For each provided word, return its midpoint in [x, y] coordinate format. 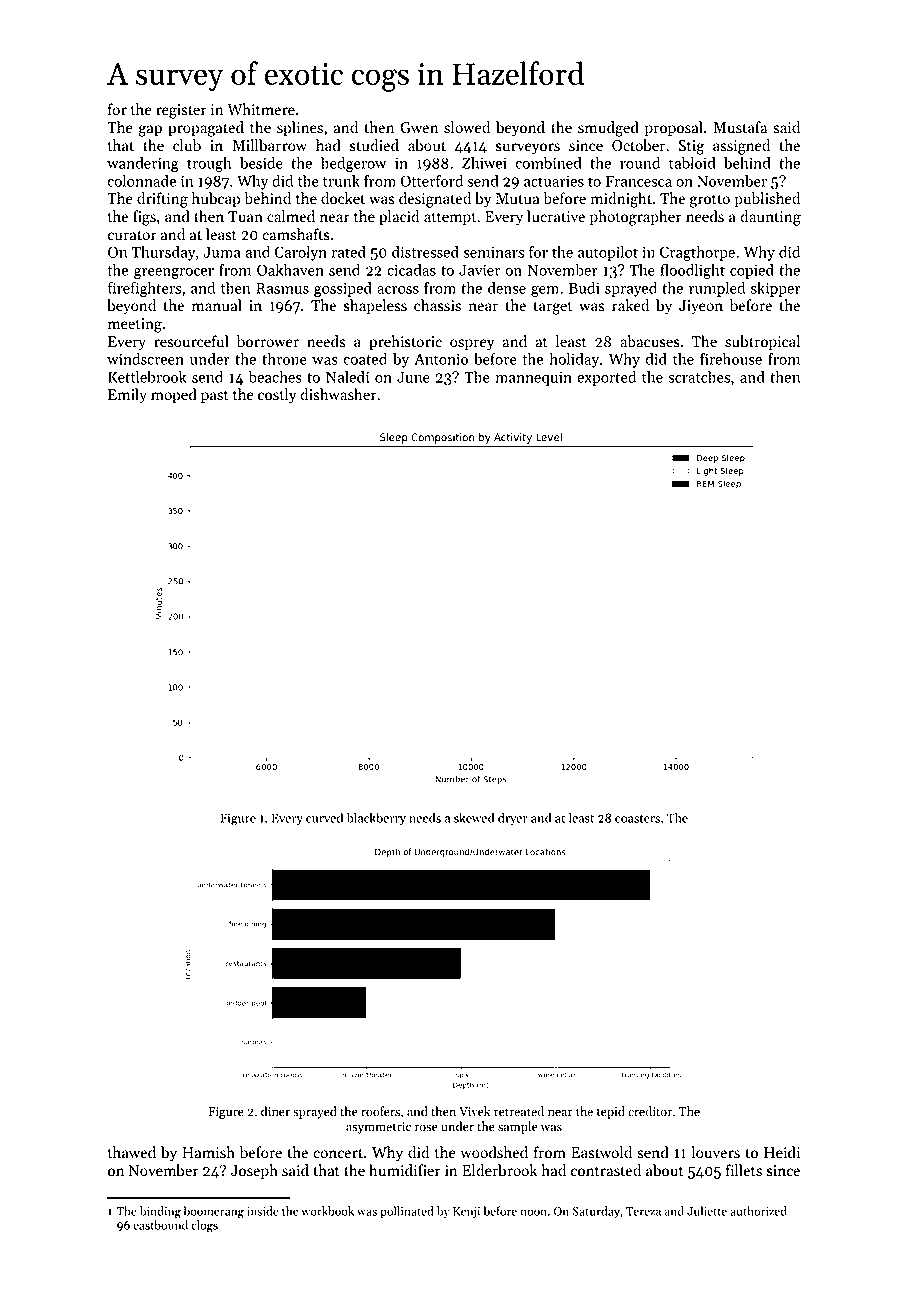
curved [324, 817]
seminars [494, 252]
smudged [608, 129]
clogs [204, 1226]
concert [338, 1153]
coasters [637, 819]
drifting [162, 200]
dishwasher [338, 394]
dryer [513, 818]
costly [277, 395]
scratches [699, 376]
